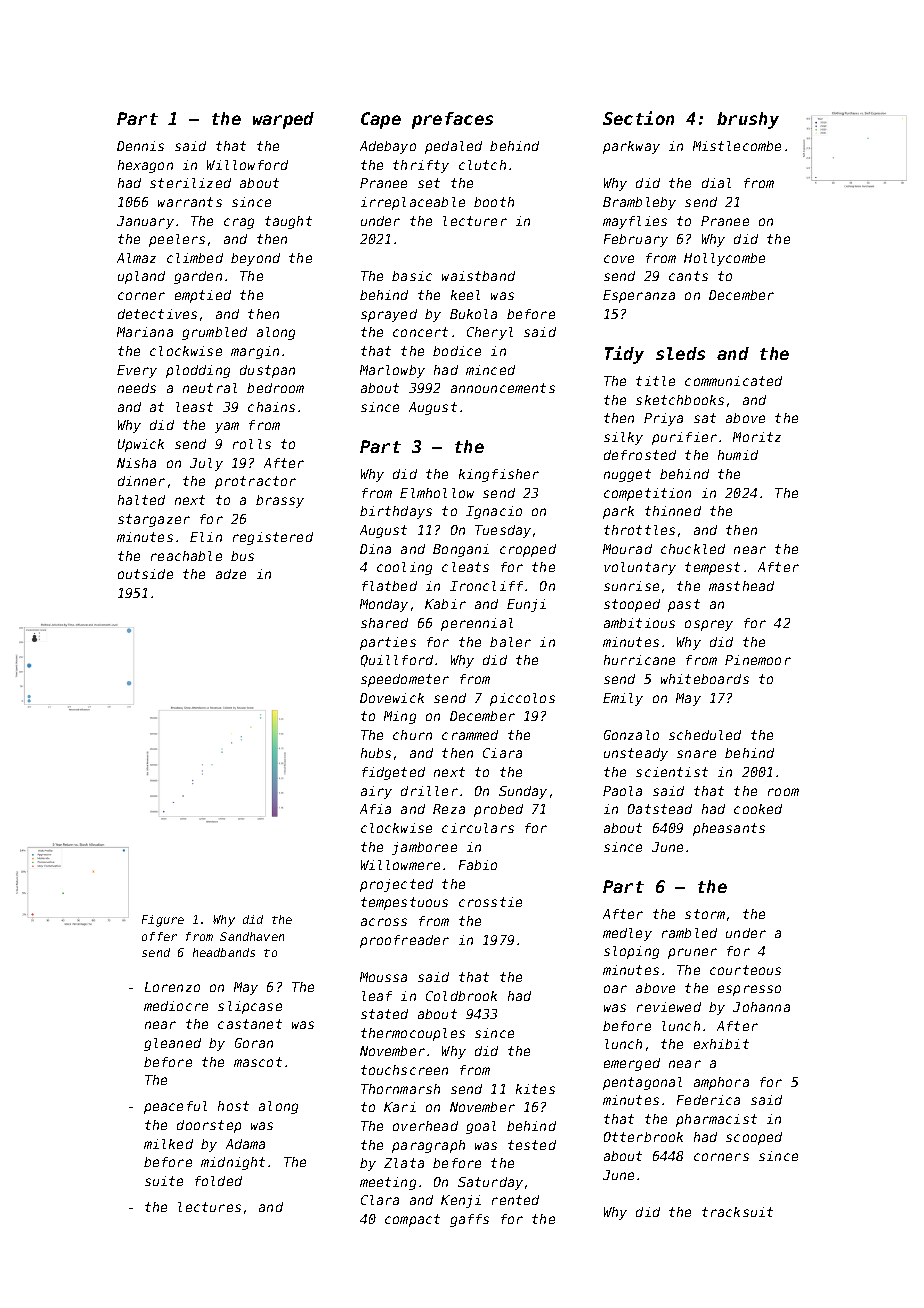  I want to click on Willowford, so click(247, 165).
